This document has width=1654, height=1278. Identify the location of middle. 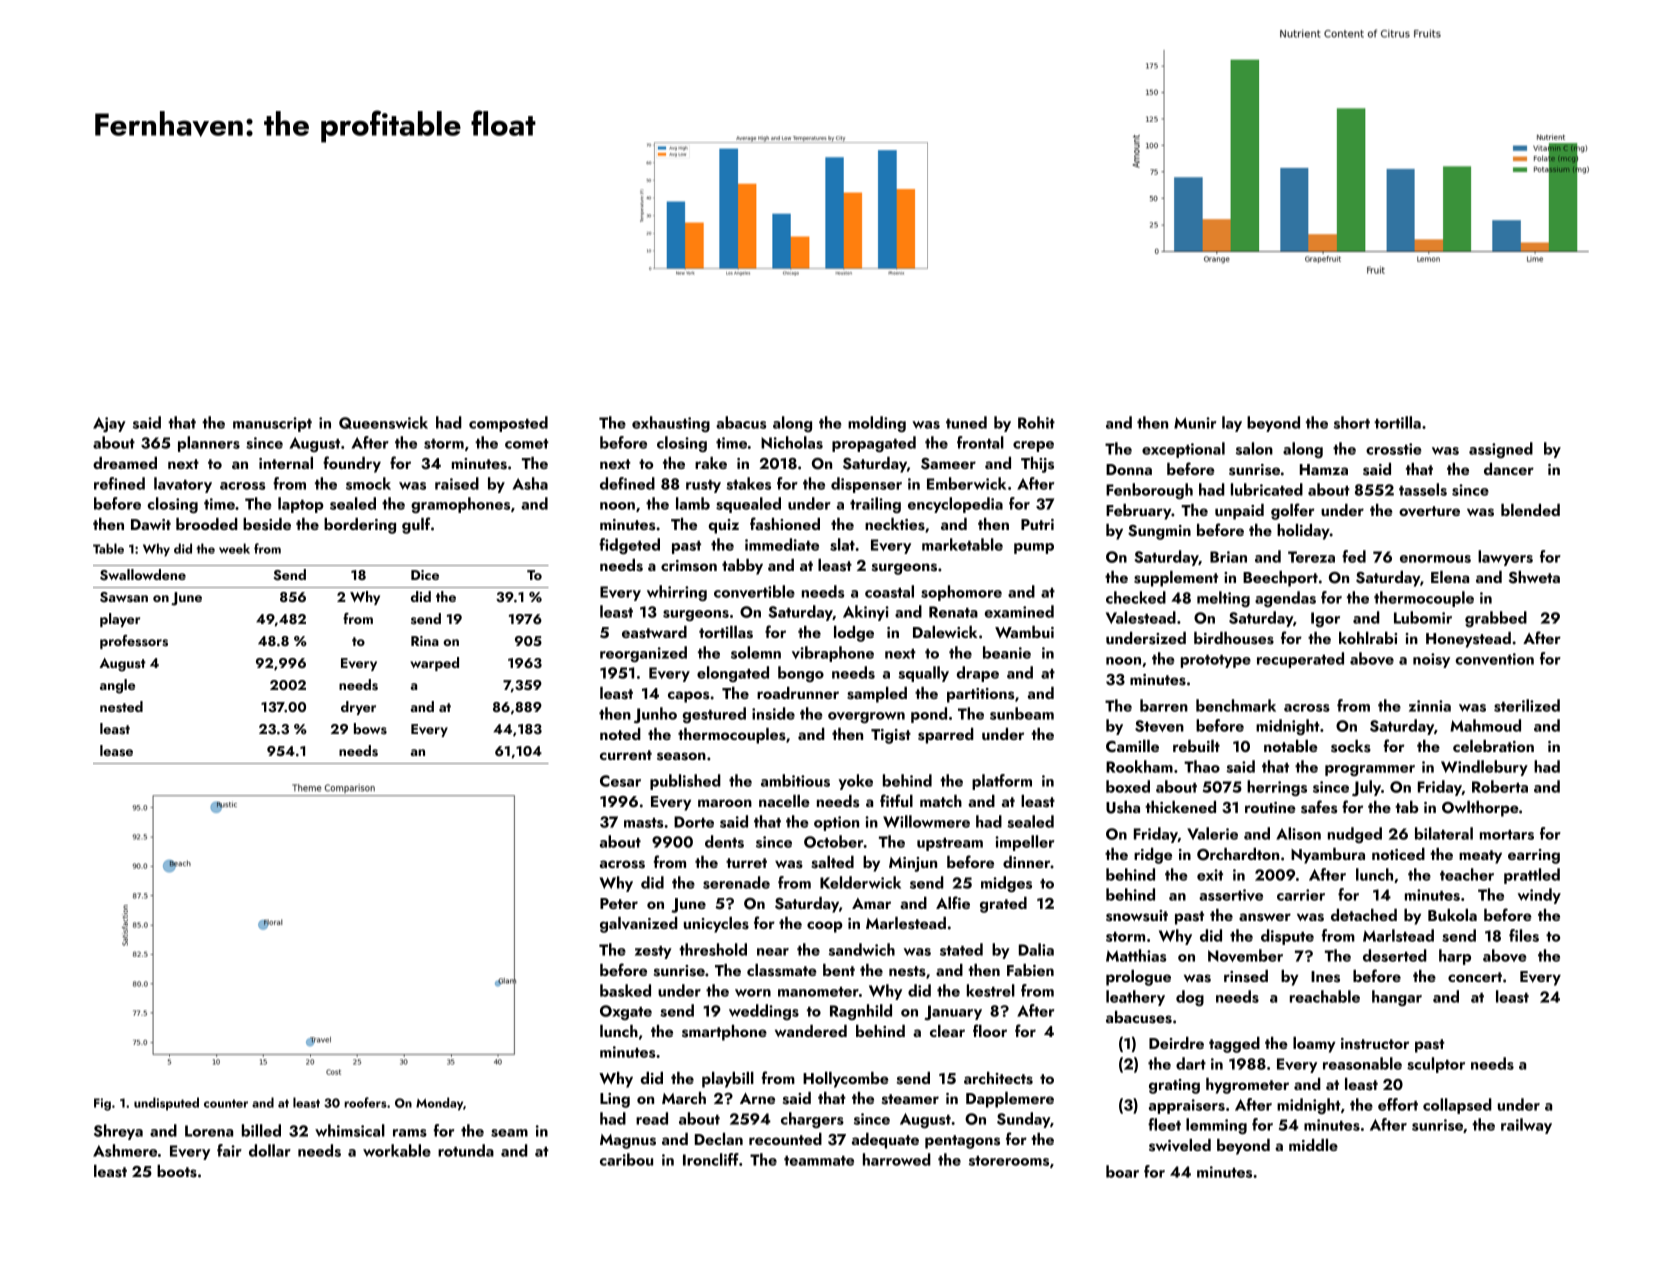
(1313, 1145).
